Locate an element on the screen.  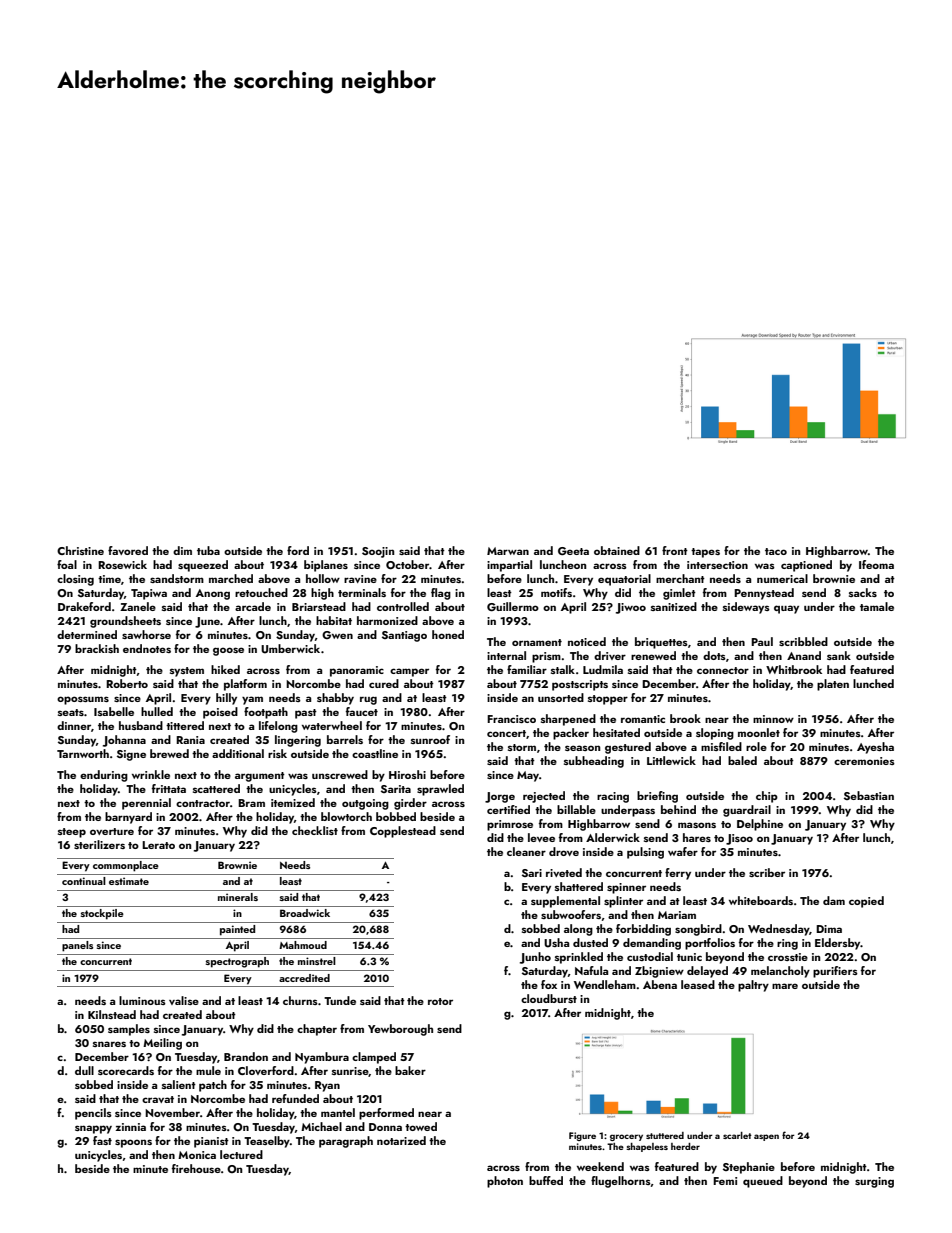
checklist is located at coordinates (315, 830).
